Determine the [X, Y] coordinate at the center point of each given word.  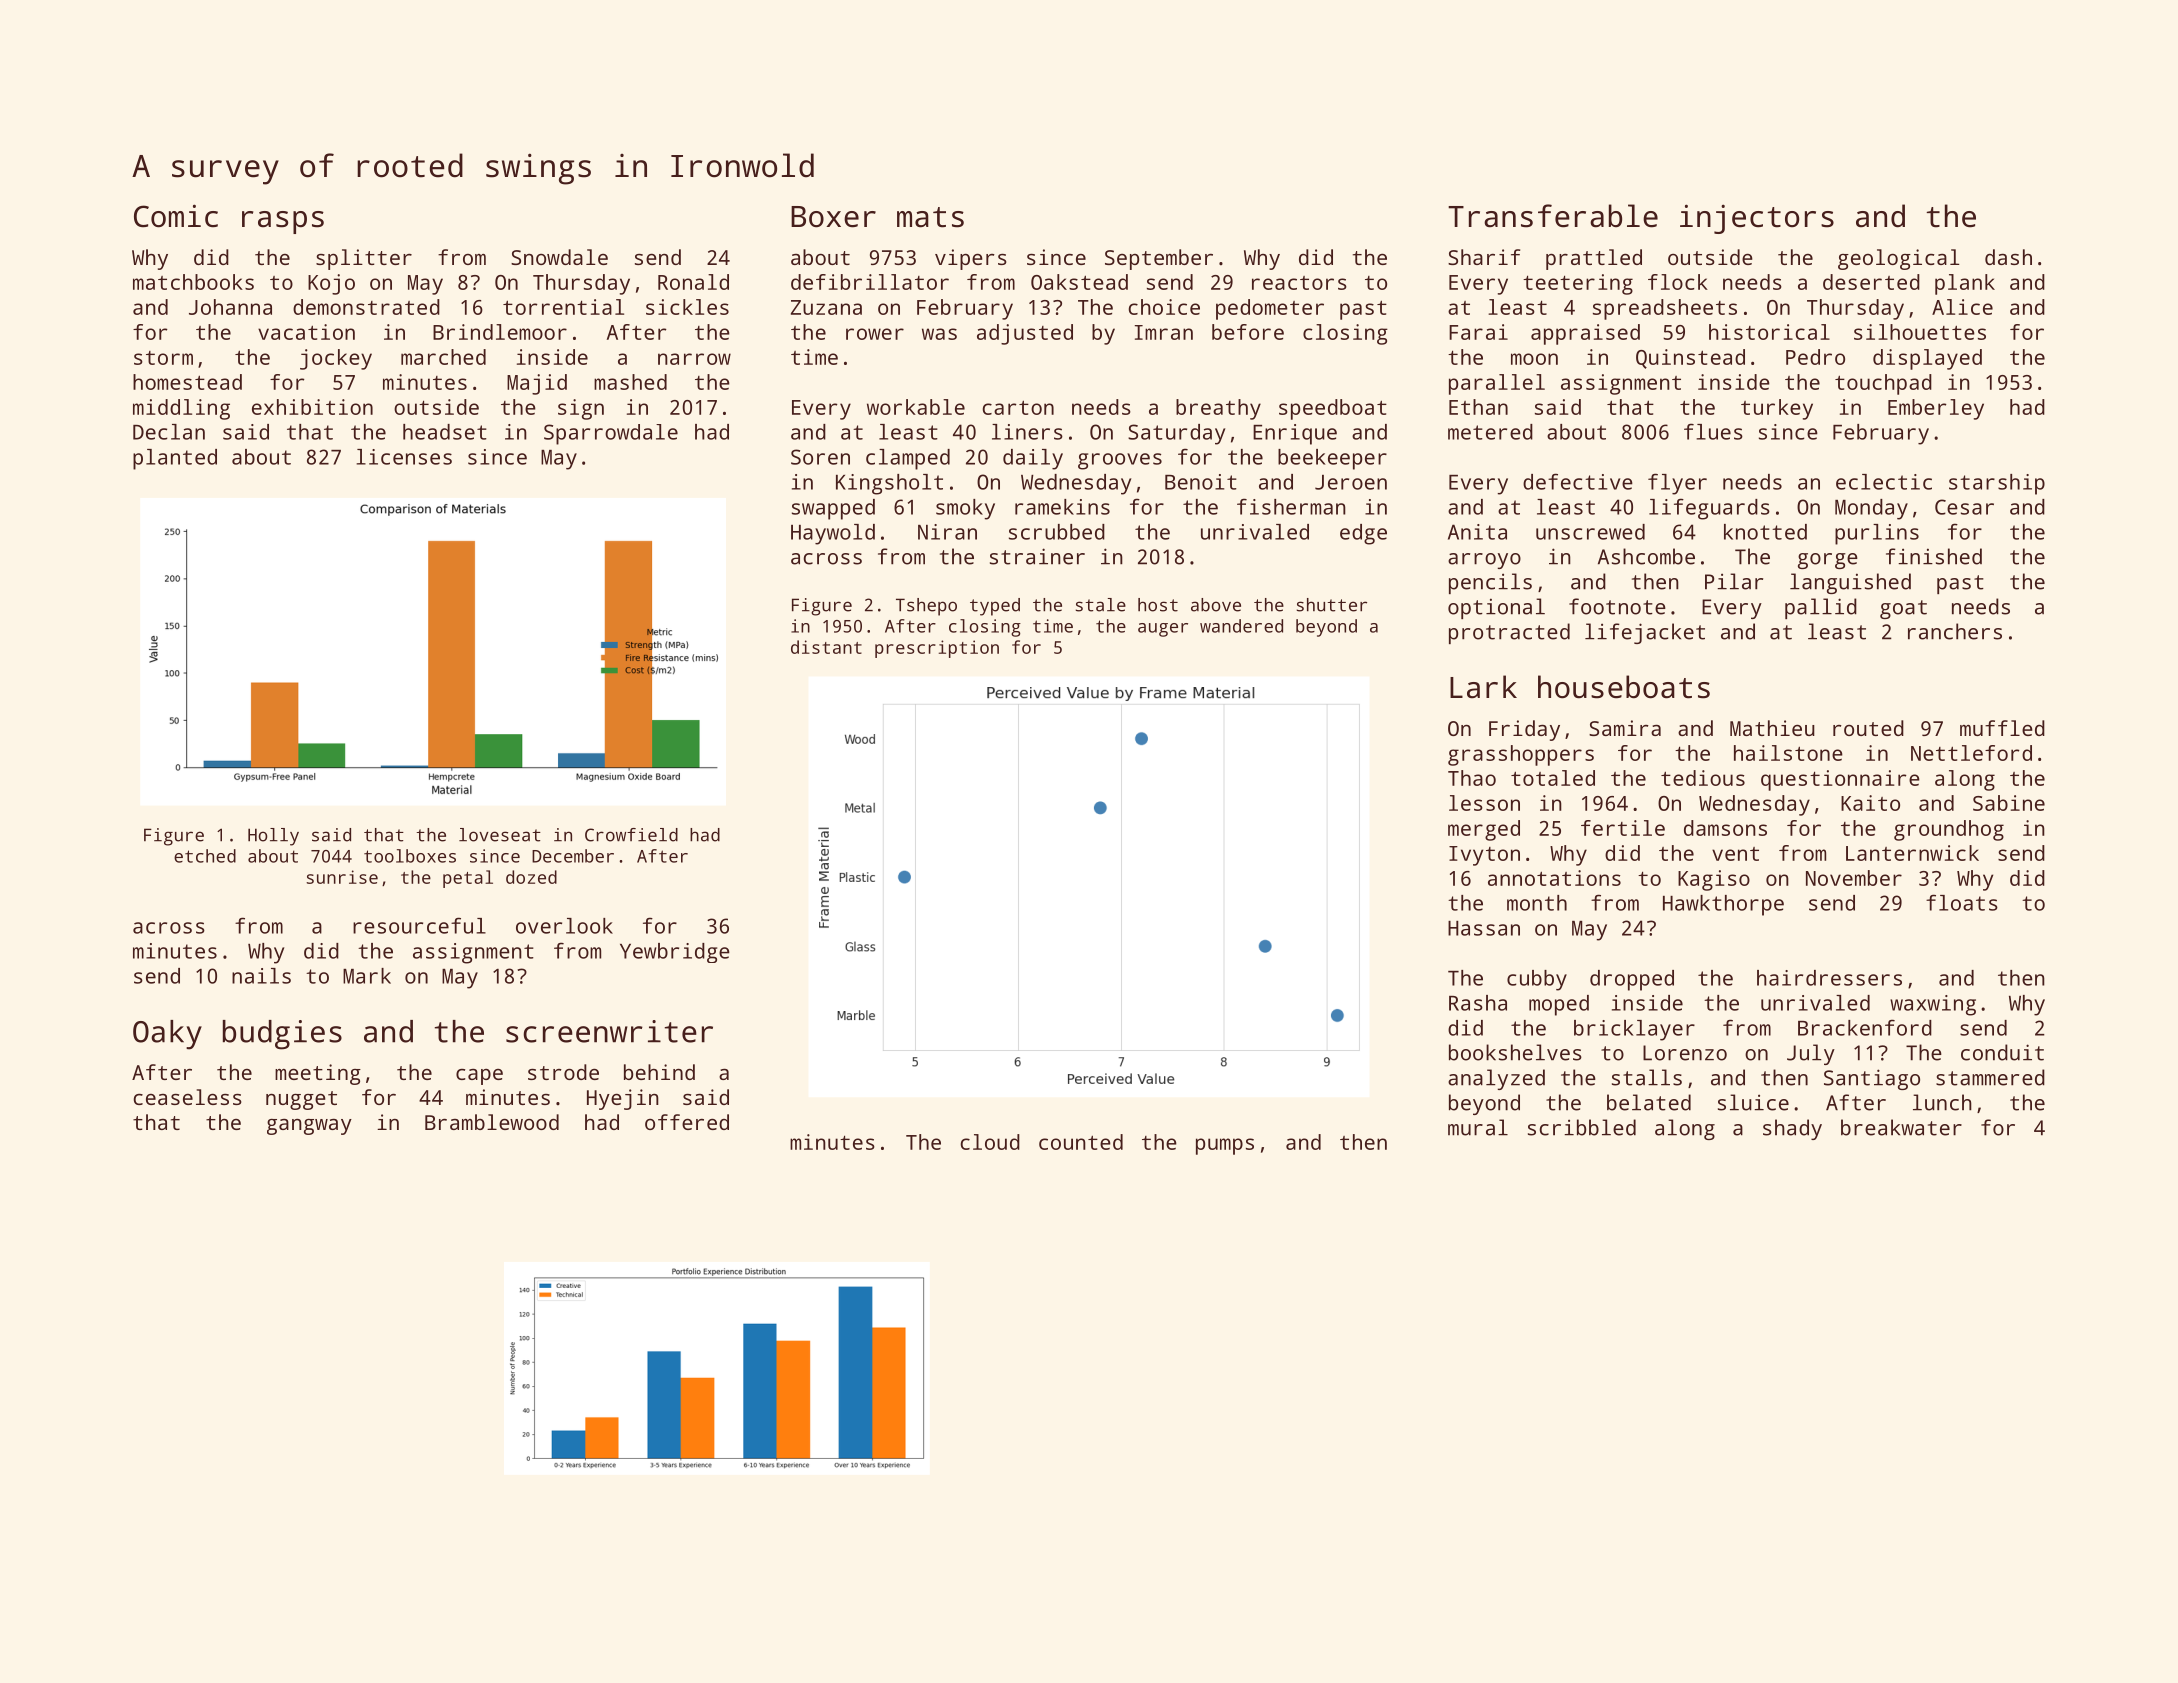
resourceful [419, 925]
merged [1484, 830]
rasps [283, 222]
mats [930, 217]
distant [826, 647]
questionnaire [1840, 780]
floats [1962, 902]
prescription [937, 649]
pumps [1225, 1146]
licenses [404, 457]
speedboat [1333, 409]
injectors [1757, 219]
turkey [1777, 409]
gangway [309, 1127]
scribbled [1582, 1127]
